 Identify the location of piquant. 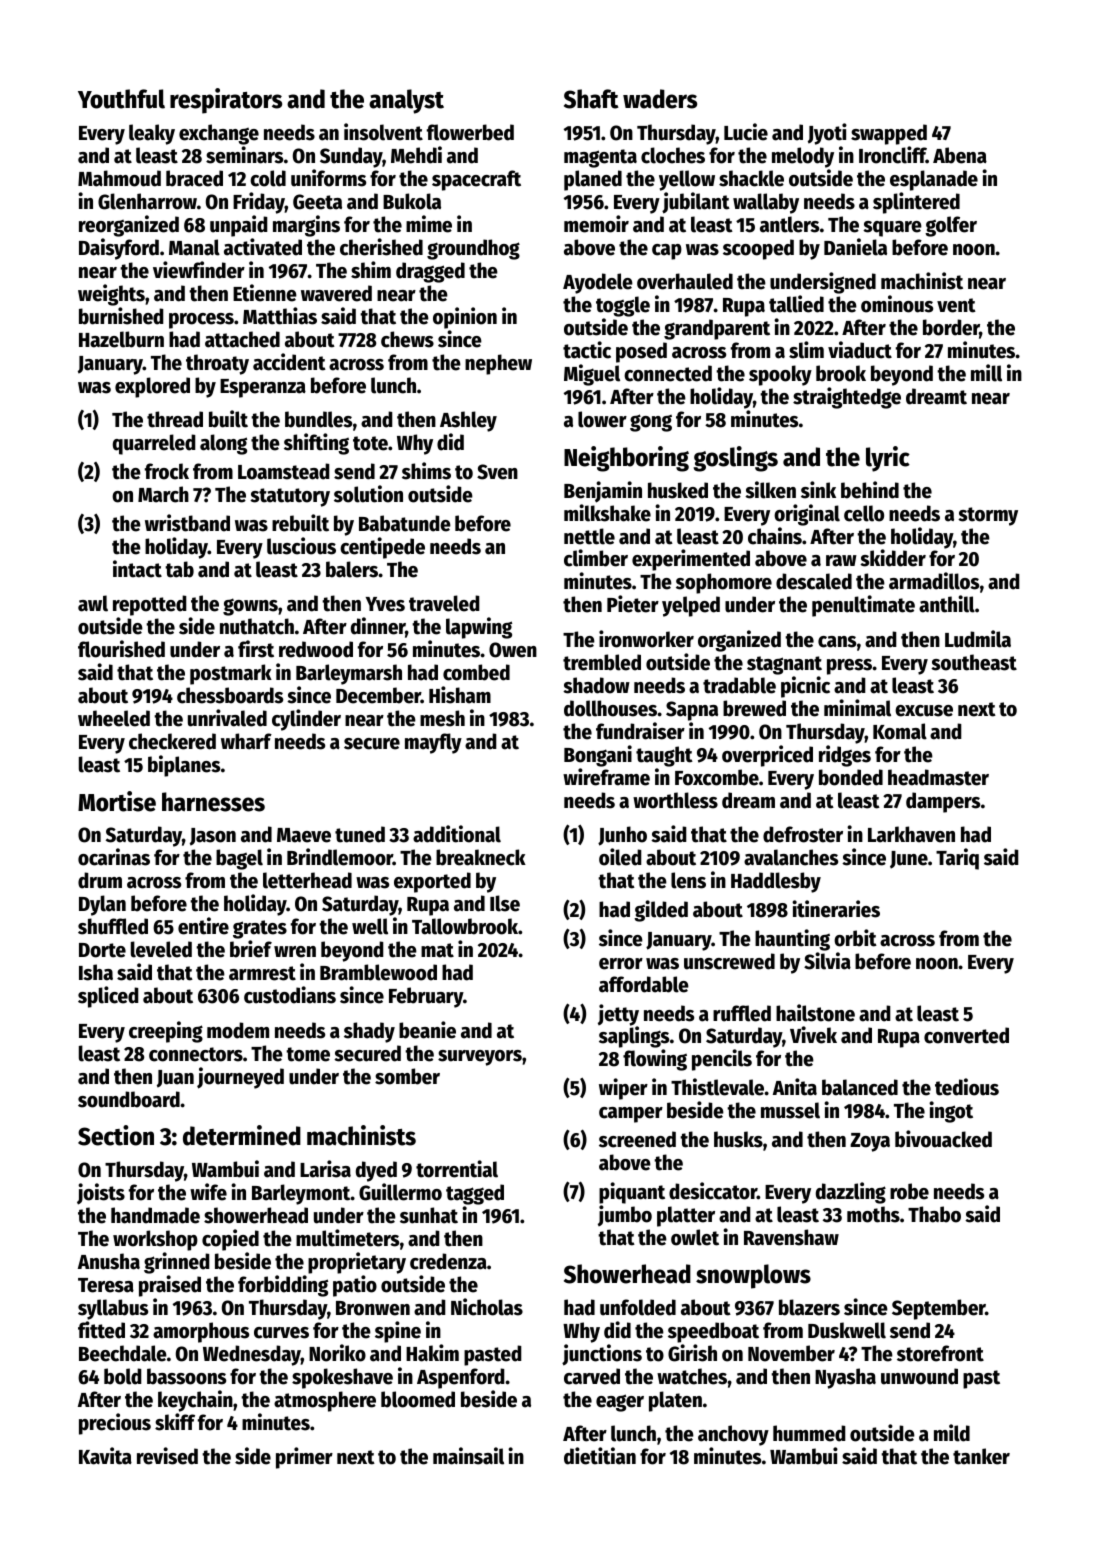
(632, 1193).
